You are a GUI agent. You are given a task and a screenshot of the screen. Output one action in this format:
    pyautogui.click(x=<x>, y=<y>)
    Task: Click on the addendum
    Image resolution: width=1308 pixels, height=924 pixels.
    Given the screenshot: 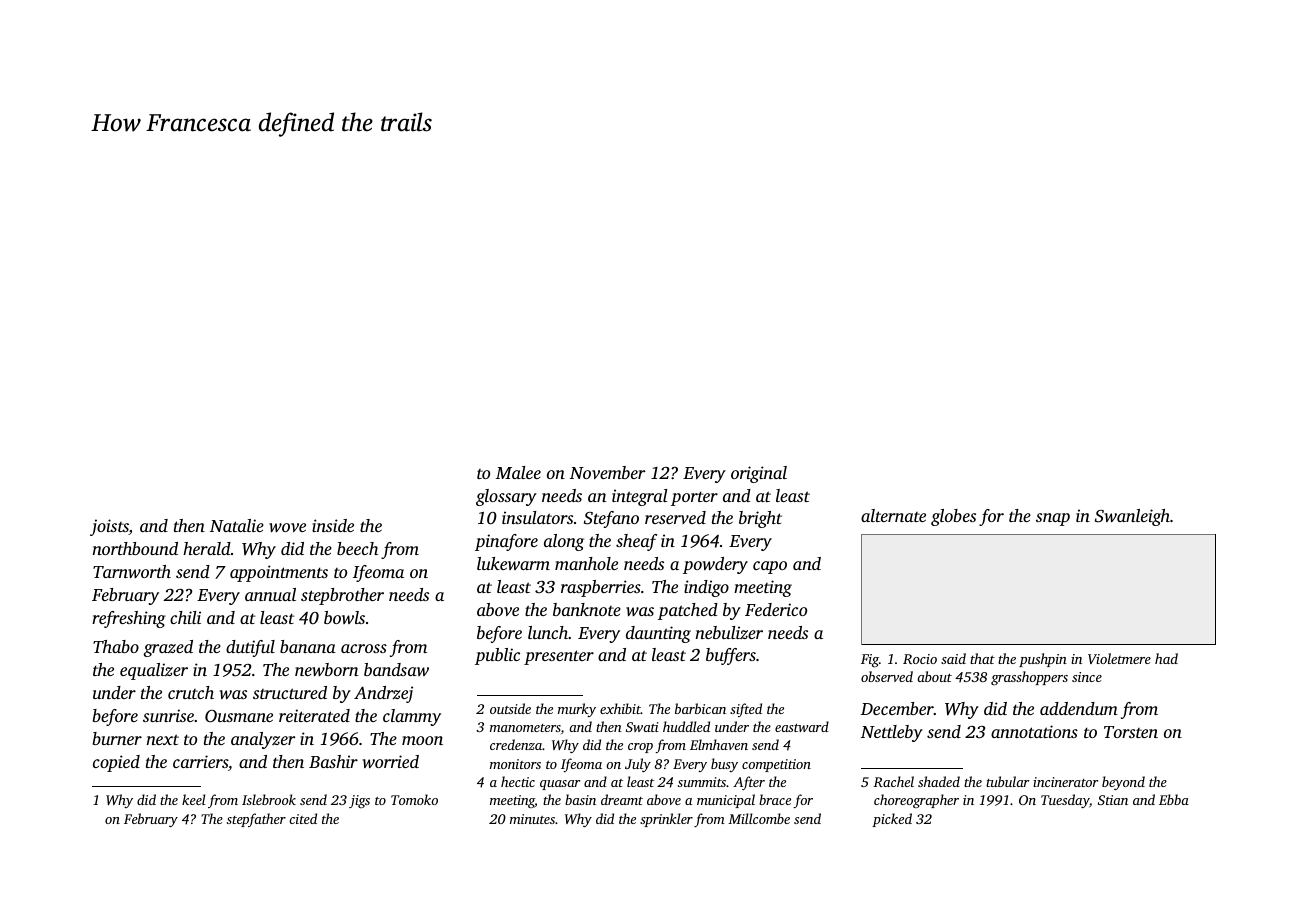 What is the action you would take?
    pyautogui.click(x=1079, y=708)
